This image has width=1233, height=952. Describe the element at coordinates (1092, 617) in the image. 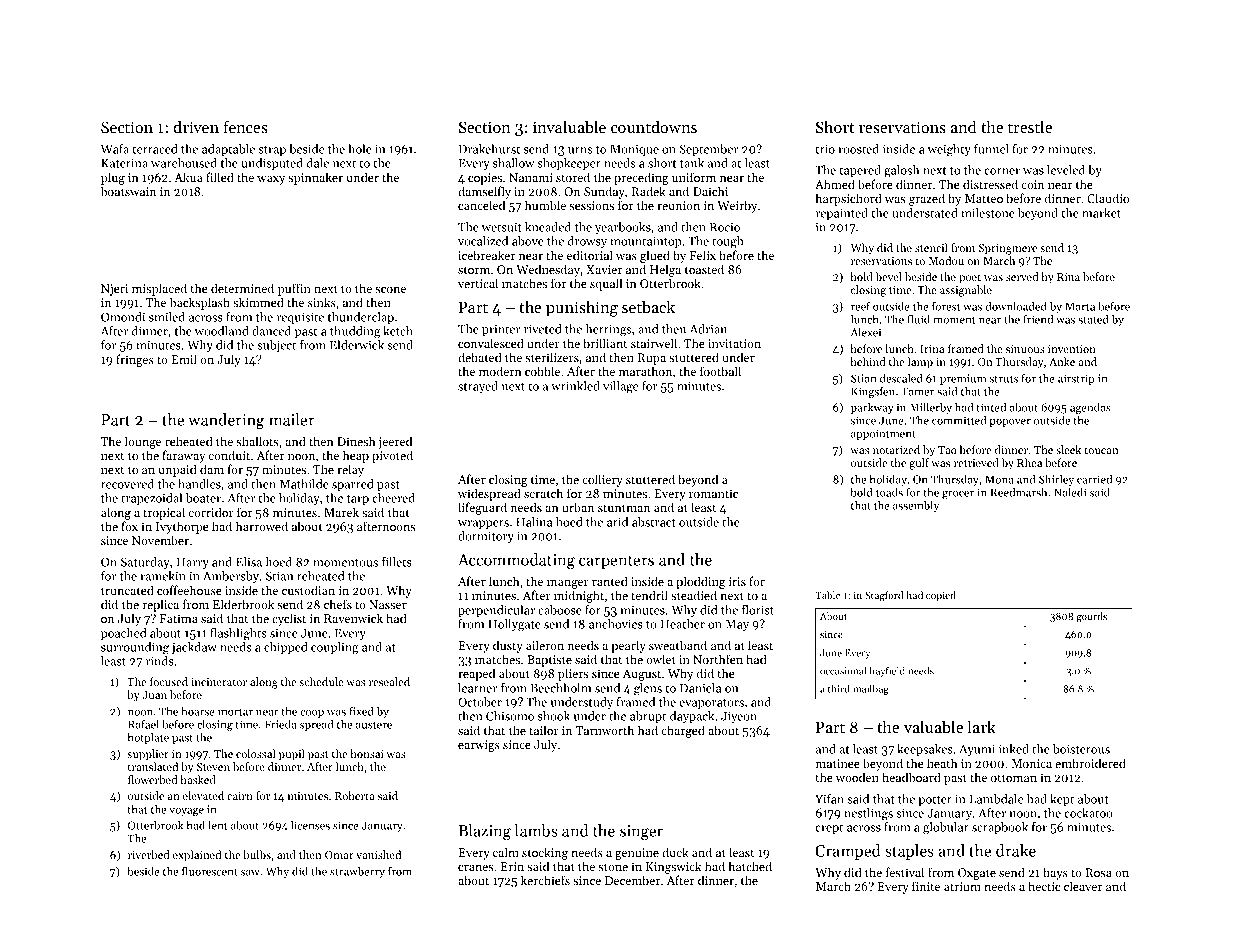

I see `gourds` at that location.
